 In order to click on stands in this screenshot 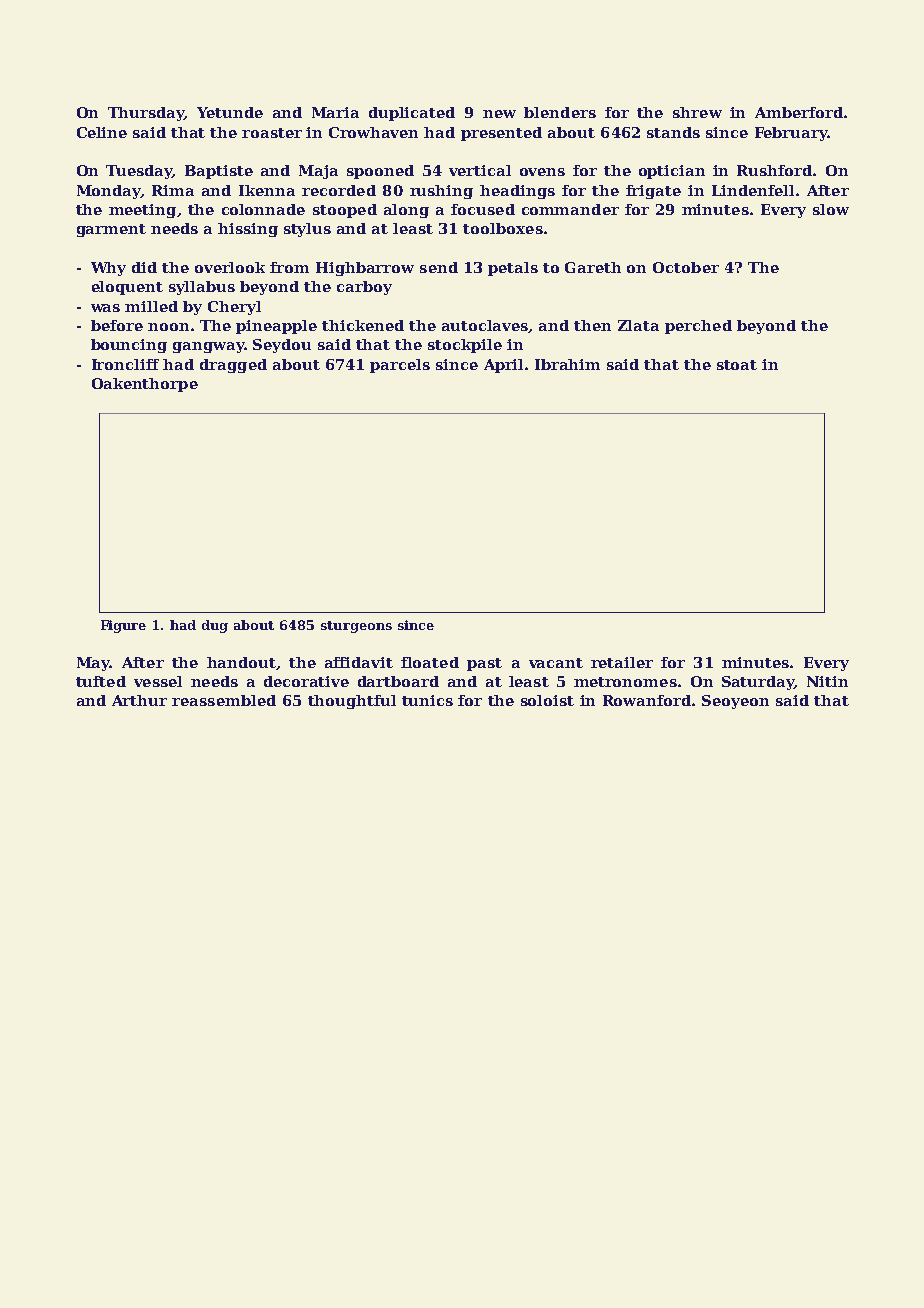, I will do `click(673, 132)`.
